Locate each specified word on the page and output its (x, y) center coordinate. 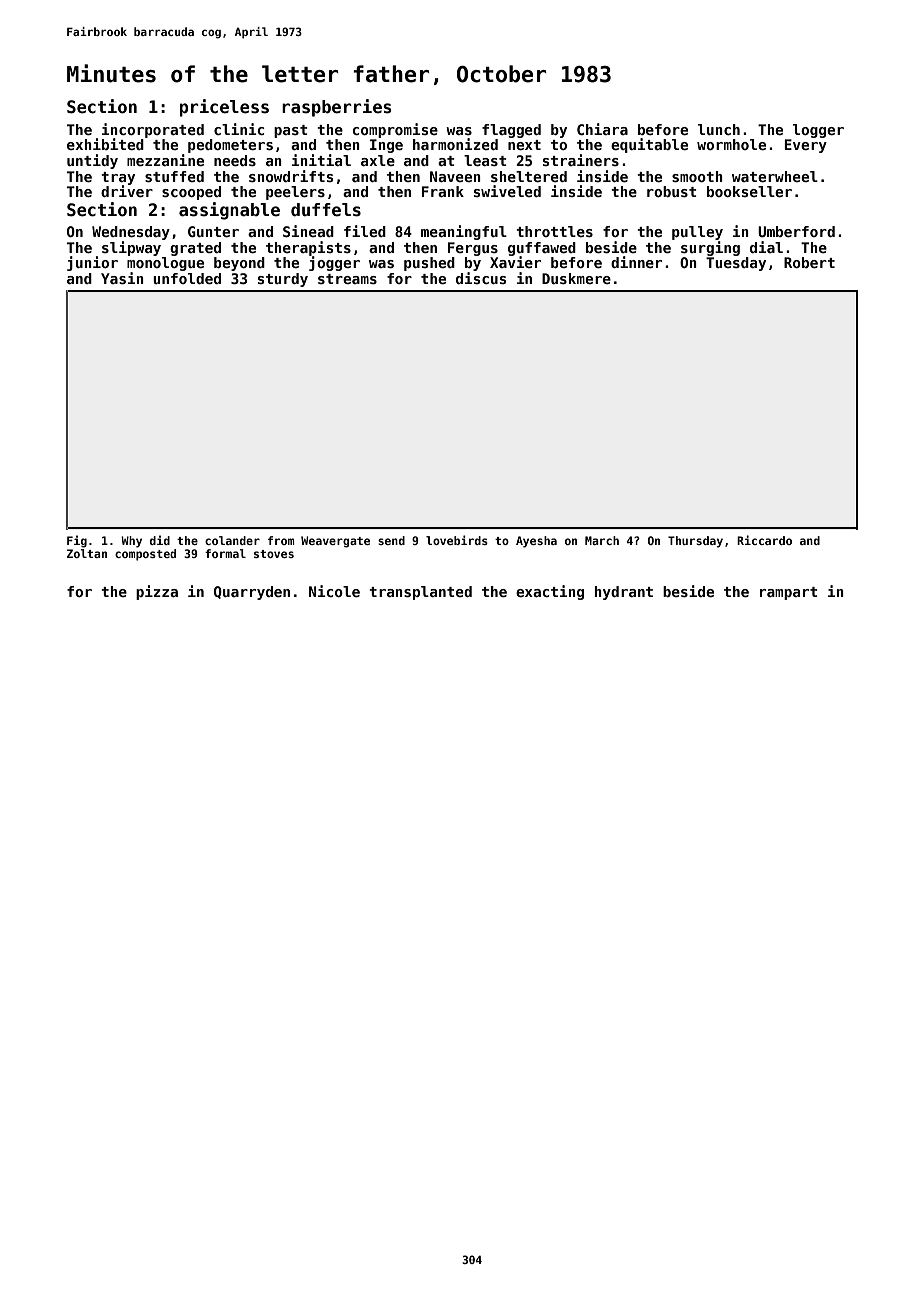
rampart (789, 593)
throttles (554, 231)
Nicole (334, 591)
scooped (191, 193)
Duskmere (576, 278)
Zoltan (87, 553)
